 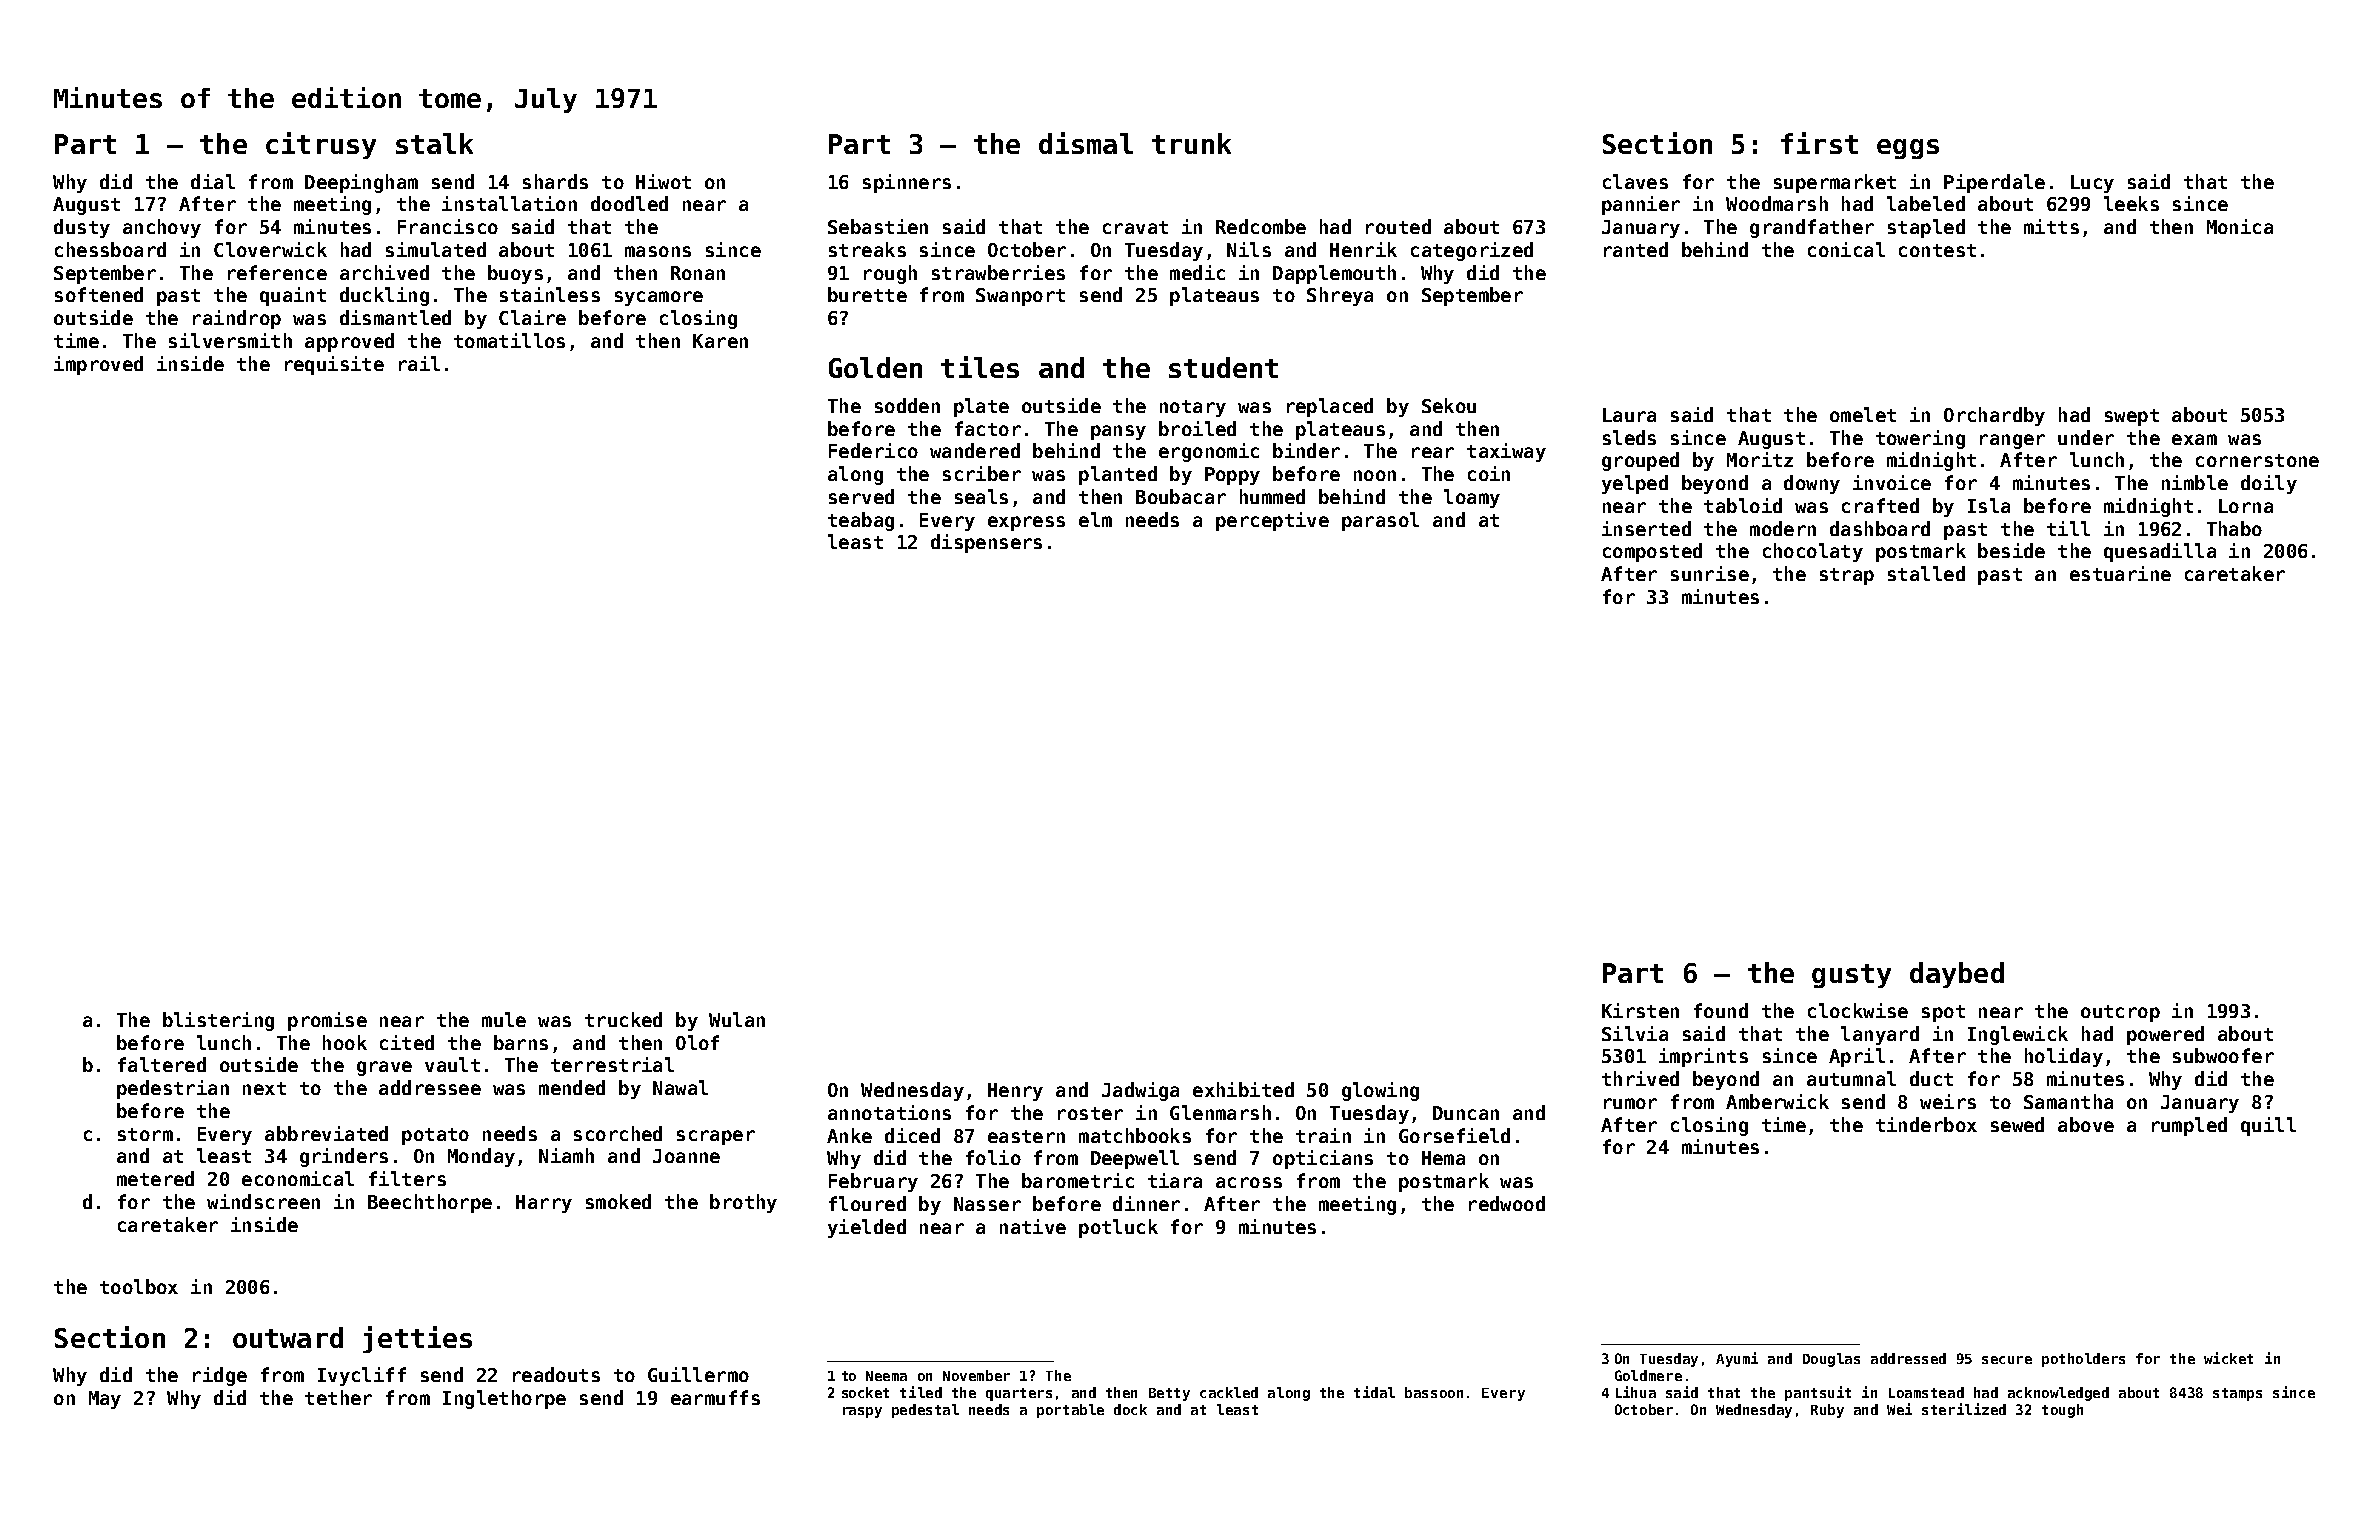 I want to click on tether, so click(x=338, y=1397).
